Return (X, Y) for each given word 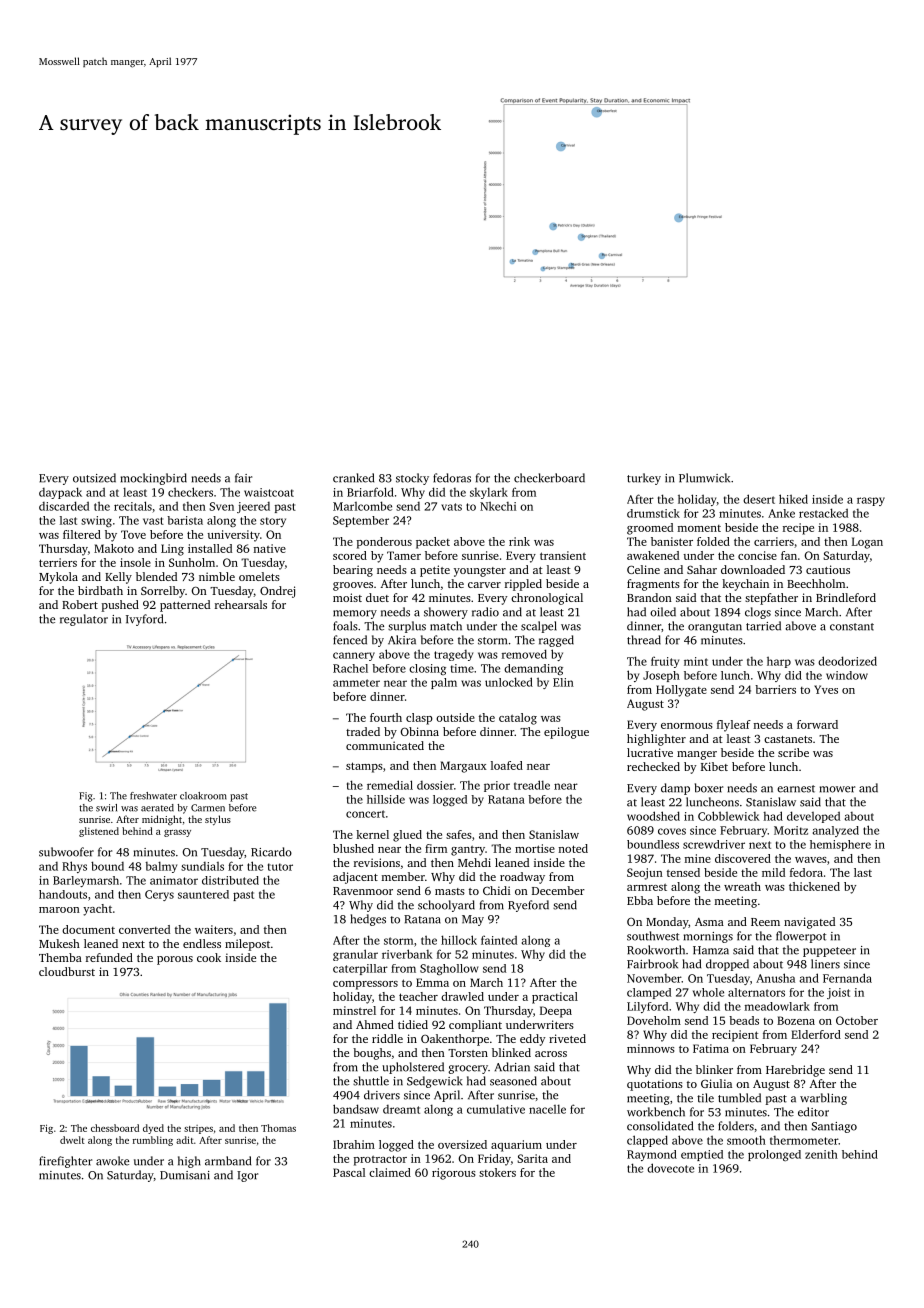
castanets (788, 739)
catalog (518, 719)
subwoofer (66, 852)
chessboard (115, 1128)
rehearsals (241, 604)
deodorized (847, 661)
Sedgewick (434, 1082)
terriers (58, 562)
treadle (532, 785)
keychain (745, 585)
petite (435, 571)
